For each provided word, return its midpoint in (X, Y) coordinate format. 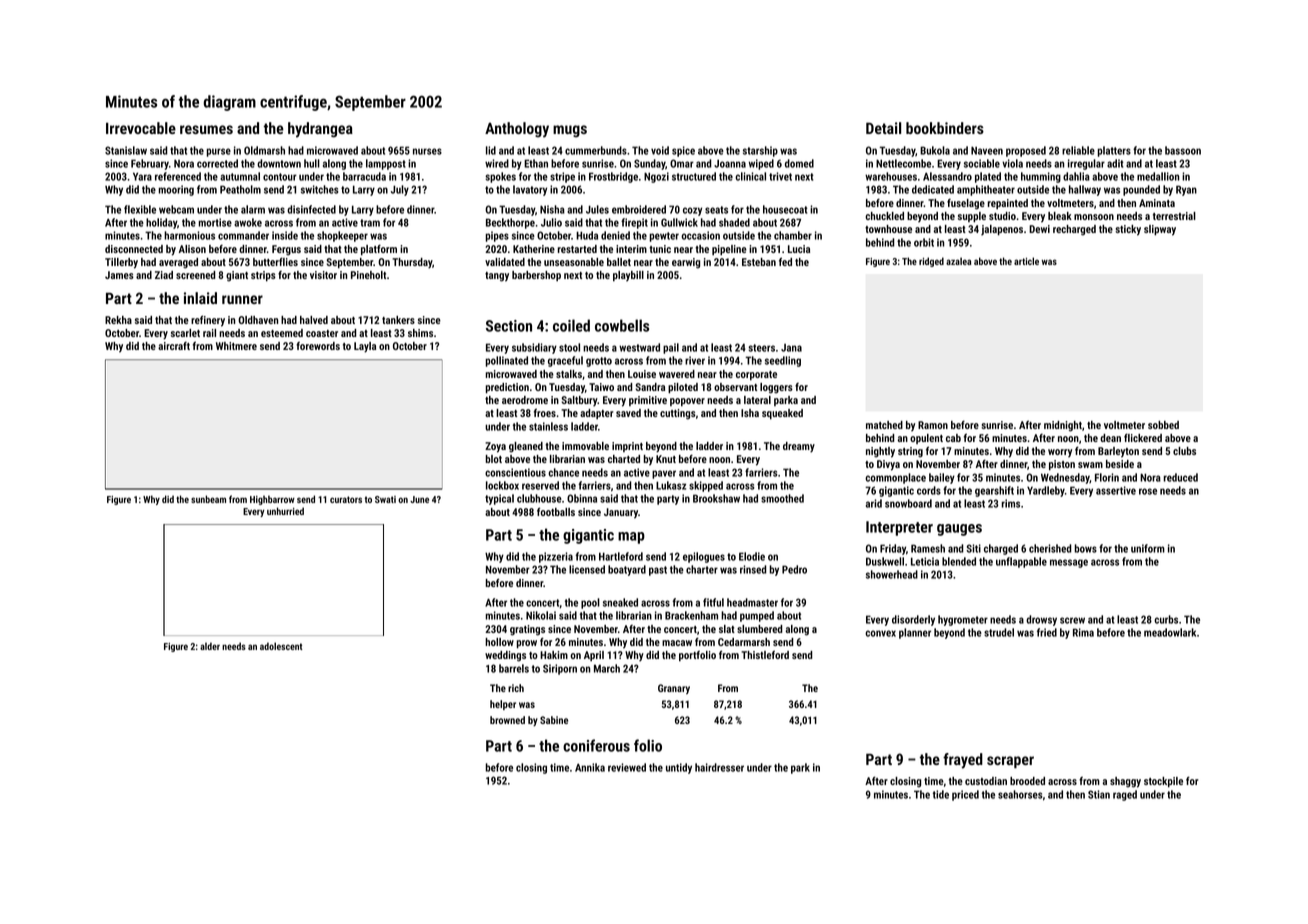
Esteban (759, 262)
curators (346, 499)
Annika (590, 767)
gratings (527, 630)
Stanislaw (126, 150)
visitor (323, 275)
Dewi (1039, 229)
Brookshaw (716, 498)
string (910, 452)
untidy (679, 768)
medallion (1158, 176)
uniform (1148, 548)
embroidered (639, 209)
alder (210, 646)
